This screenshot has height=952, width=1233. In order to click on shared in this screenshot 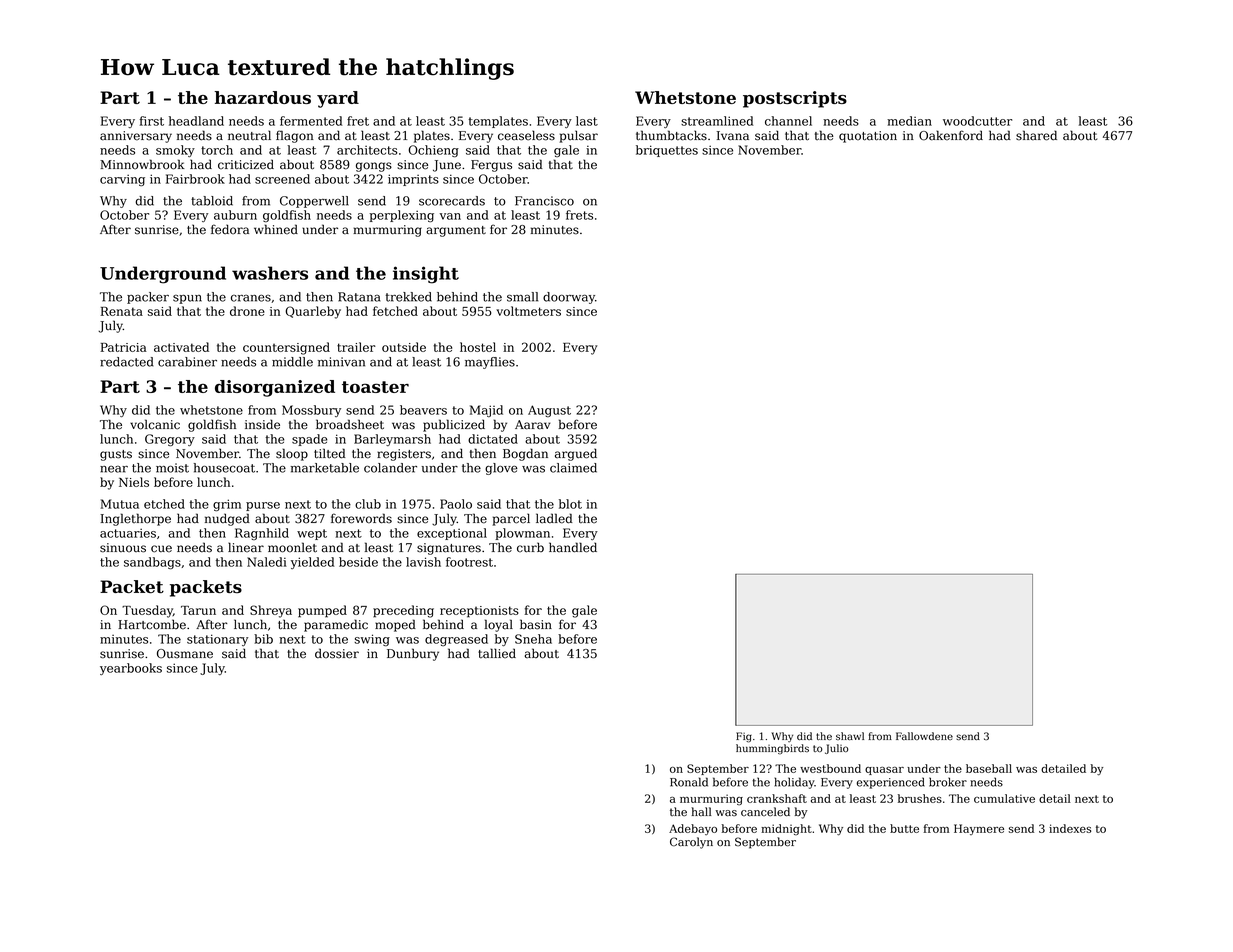, I will do `click(1036, 135)`.
